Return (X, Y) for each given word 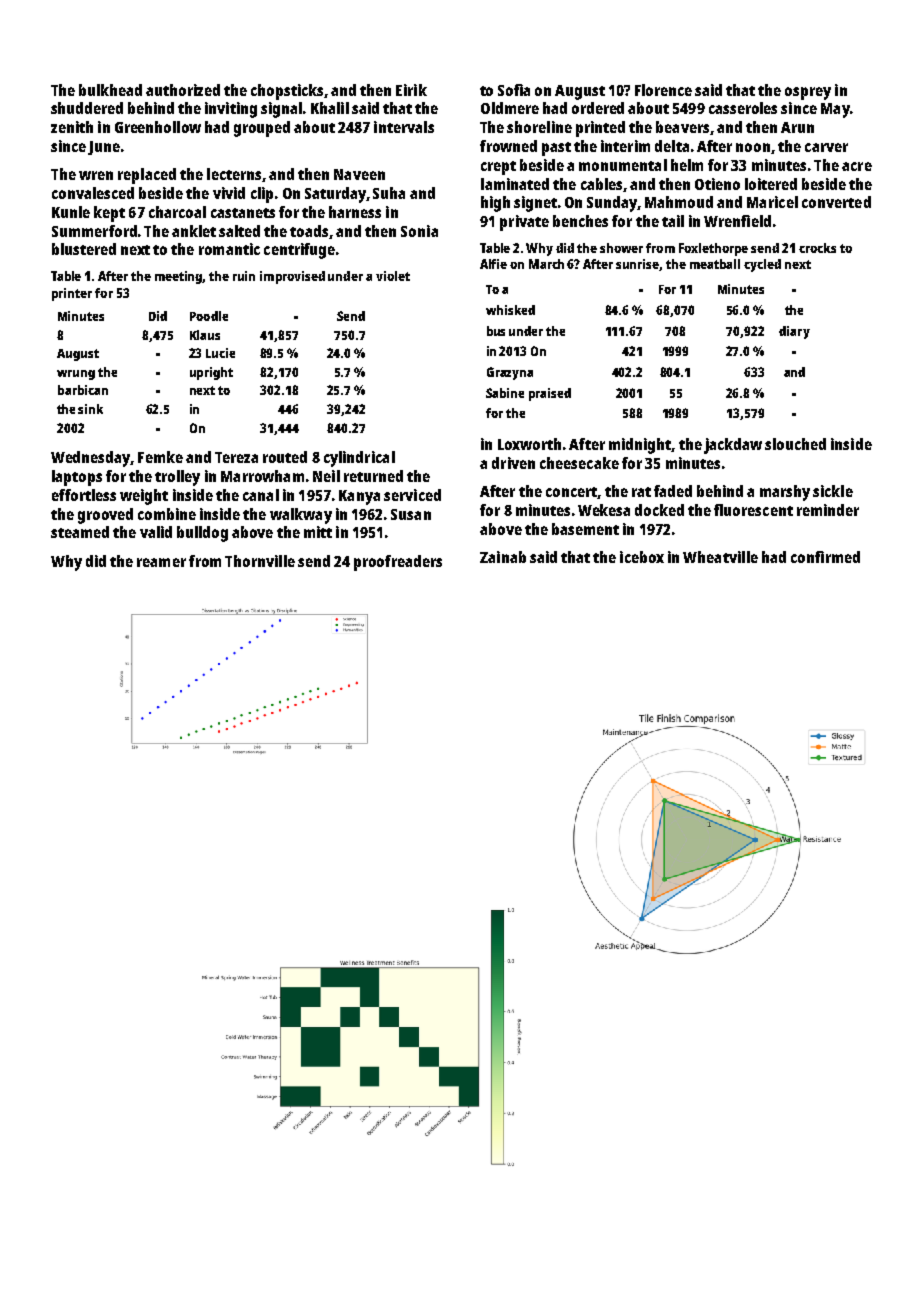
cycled (762, 265)
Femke (160, 457)
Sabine (505, 393)
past (556, 149)
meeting (179, 277)
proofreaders (398, 563)
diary (794, 332)
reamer (161, 562)
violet (393, 276)
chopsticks (287, 92)
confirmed (825, 557)
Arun (797, 127)
